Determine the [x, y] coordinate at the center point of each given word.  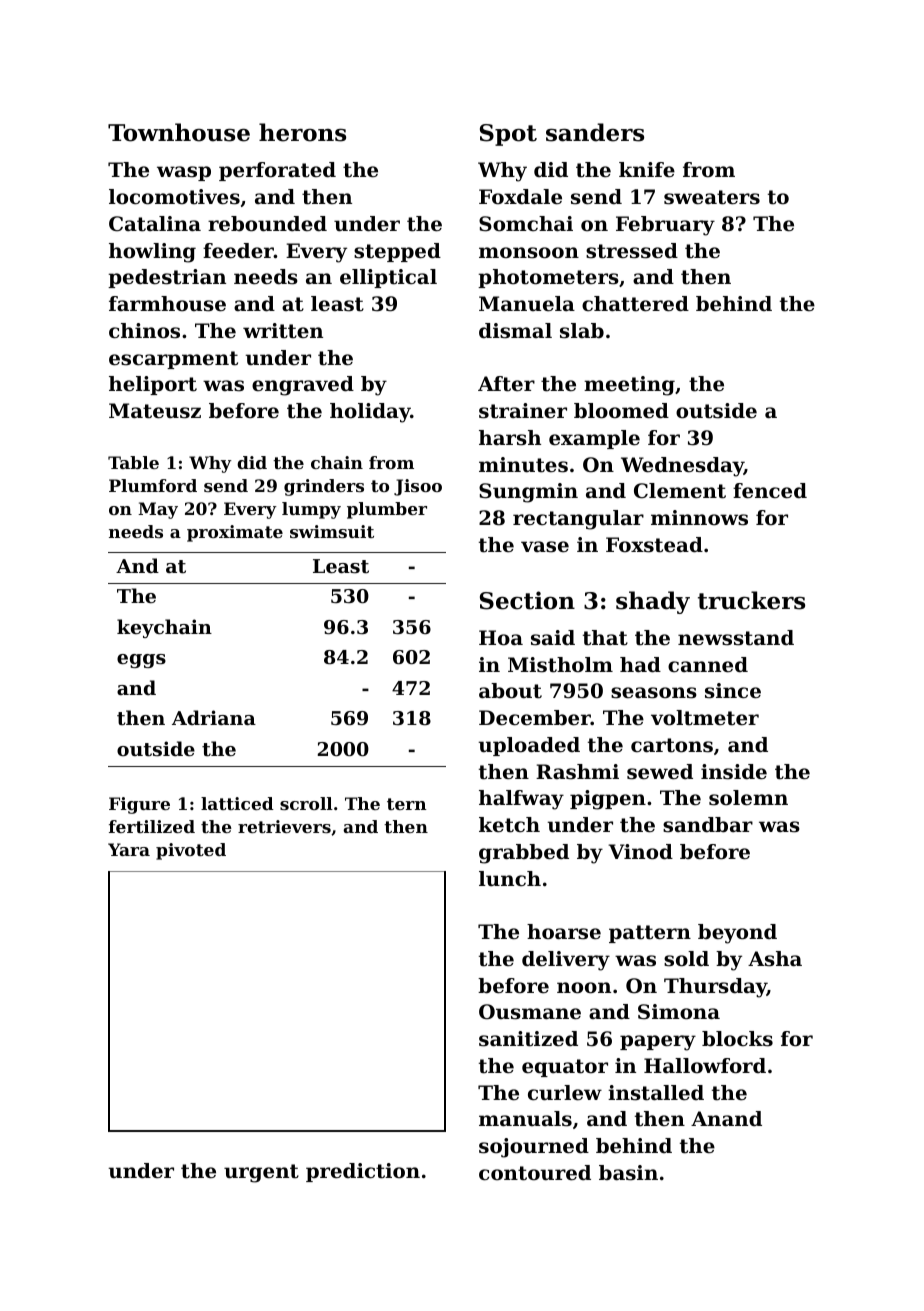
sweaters [712, 197]
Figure [139, 805]
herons [302, 132]
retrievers [284, 826]
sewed [660, 772]
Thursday [715, 988]
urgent [261, 1173]
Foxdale [520, 197]
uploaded [529, 746]
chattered [635, 304]
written [283, 331]
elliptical [388, 278]
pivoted [191, 851]
